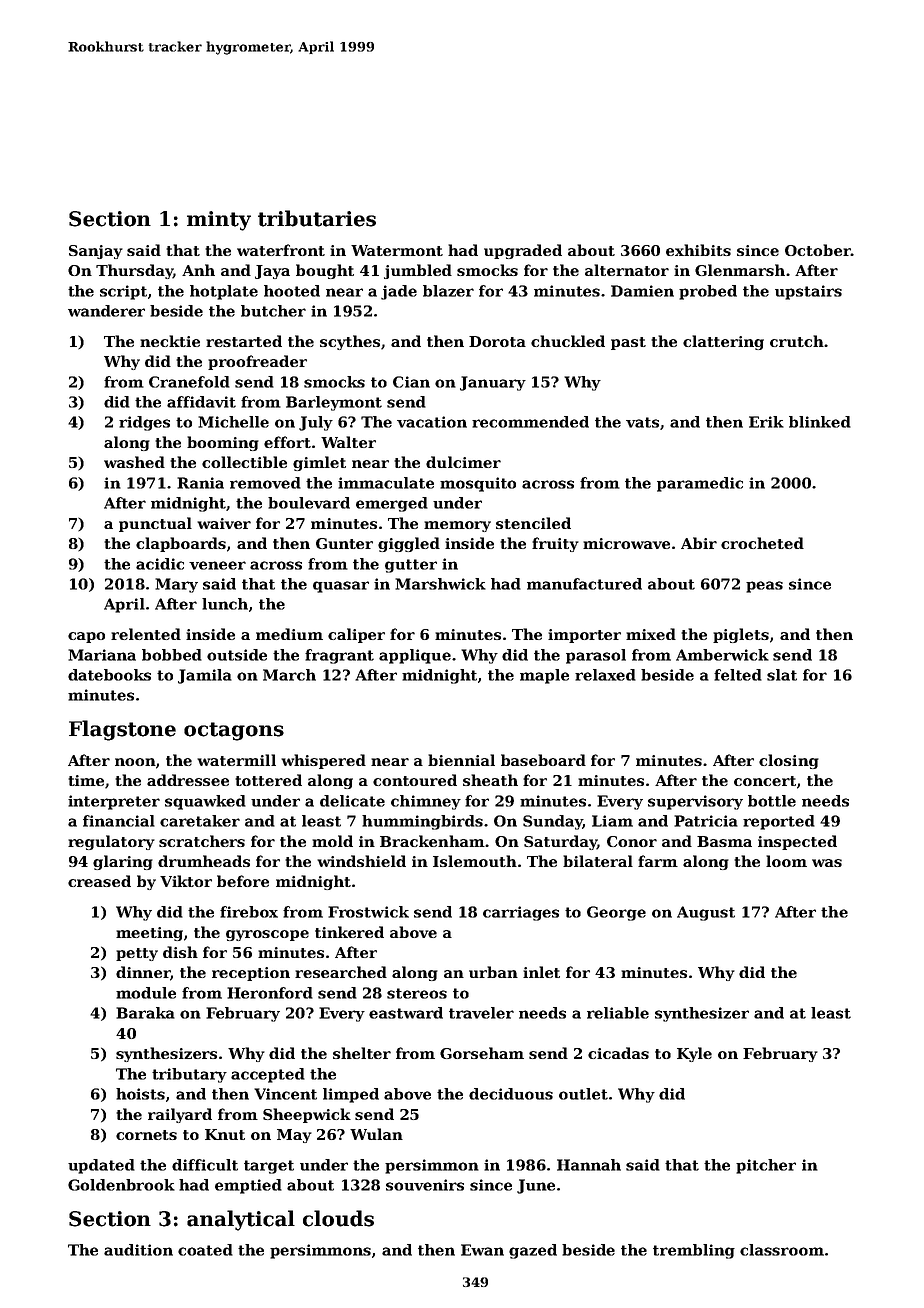 This document has height=1308, width=924. Describe the element at coordinates (219, 221) in the document. I see `minty` at that location.
